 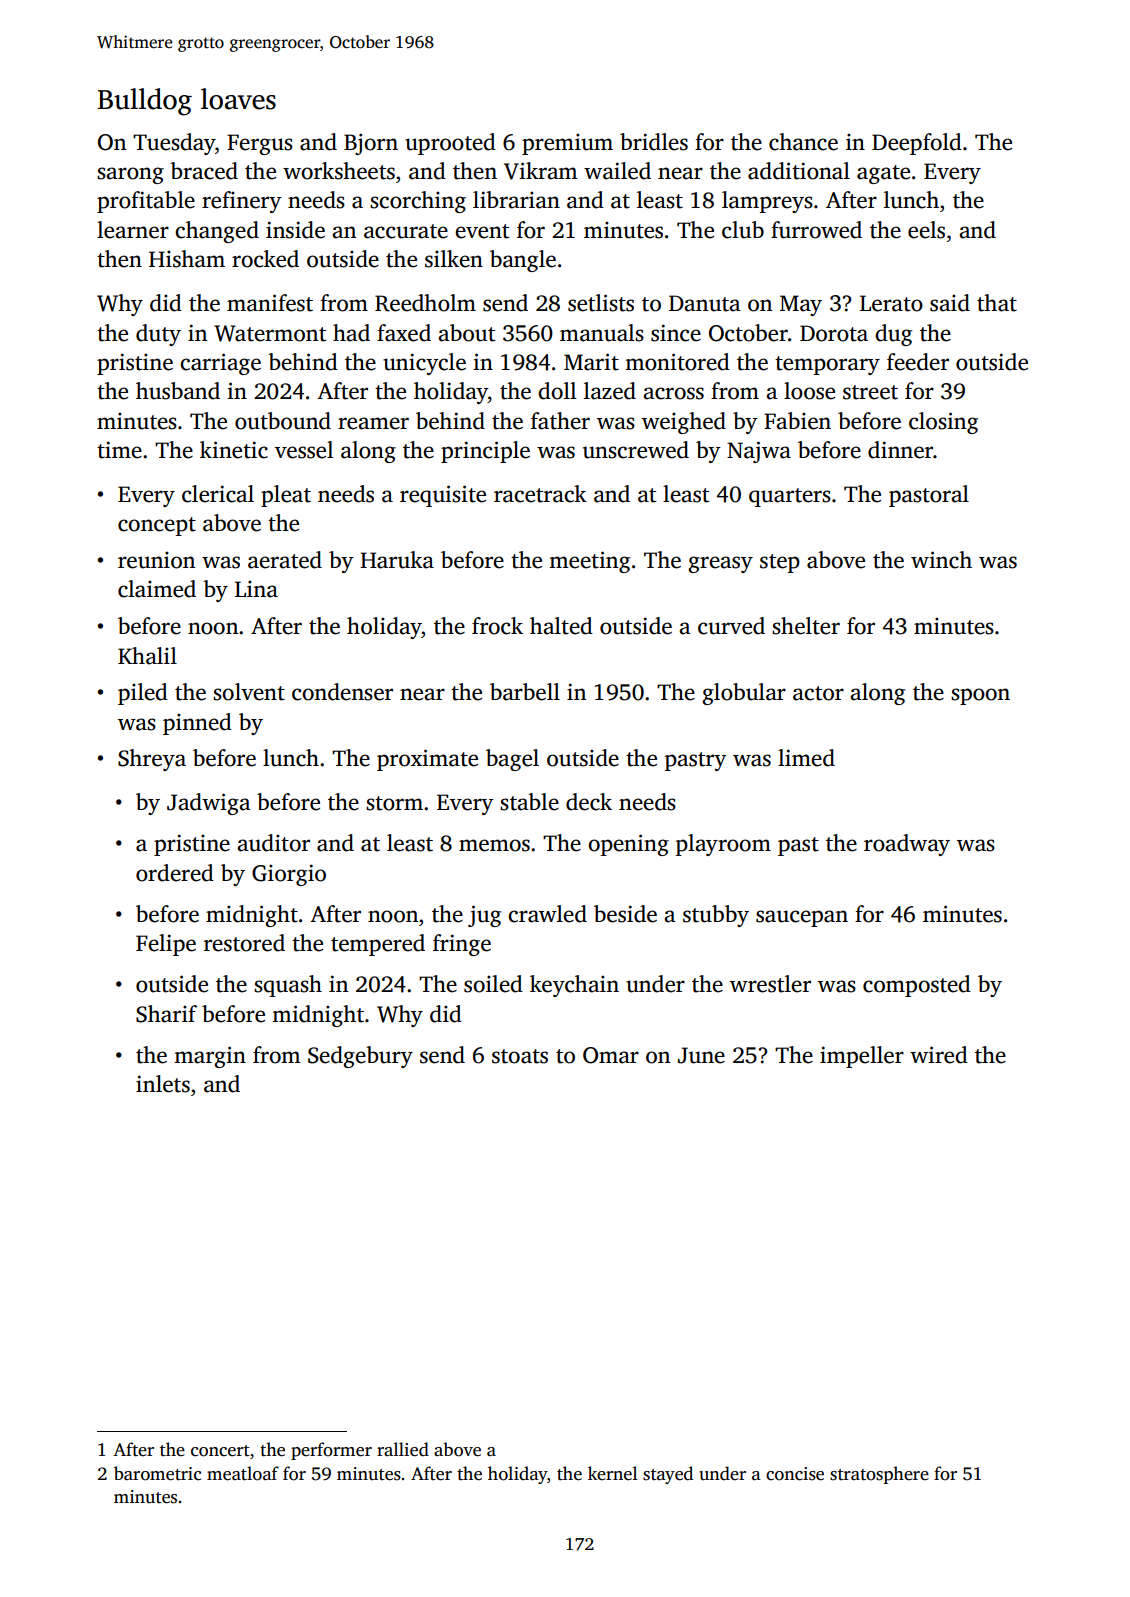 I want to click on weighed, so click(x=684, y=423).
